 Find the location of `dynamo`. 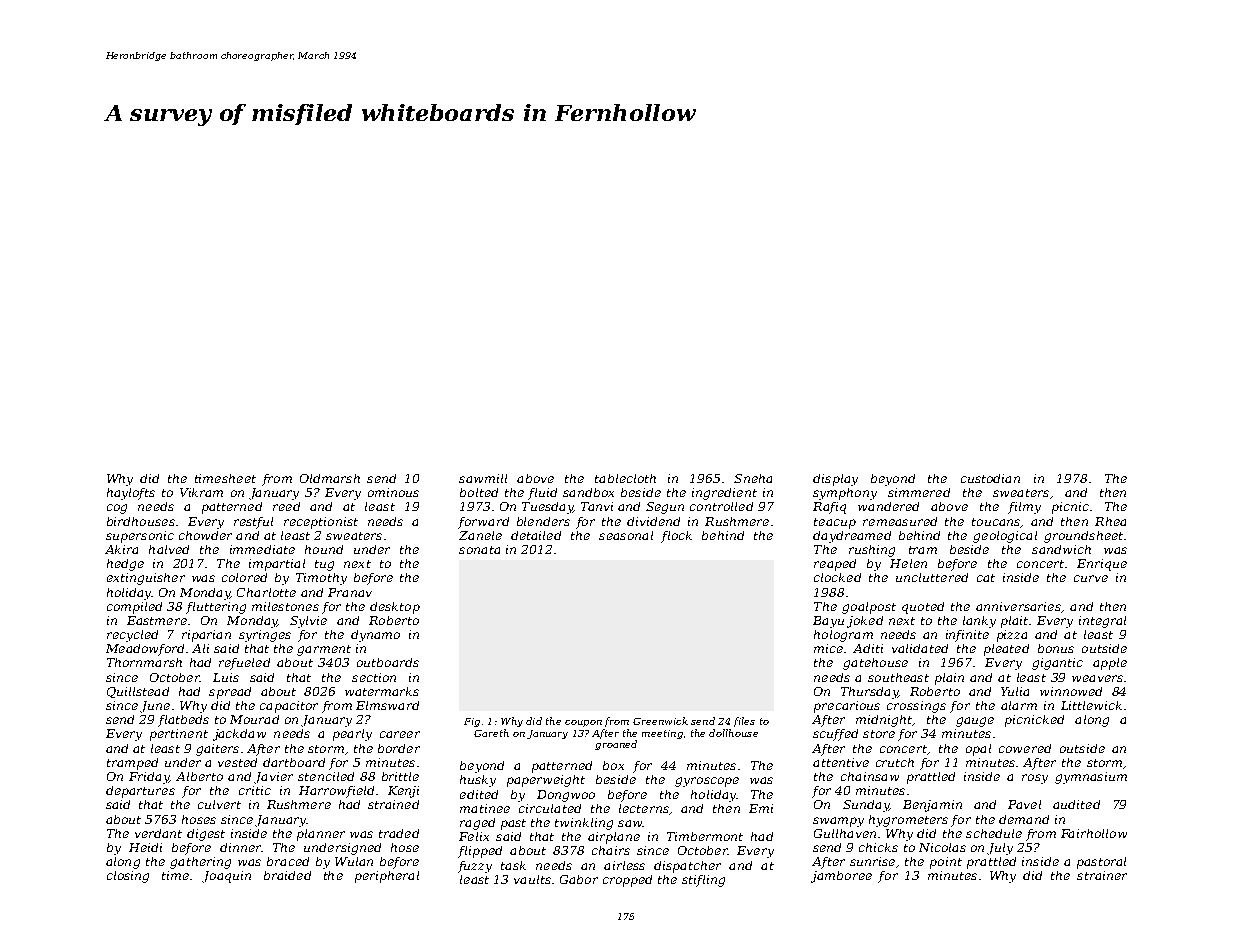

dynamo is located at coordinates (375, 636).
